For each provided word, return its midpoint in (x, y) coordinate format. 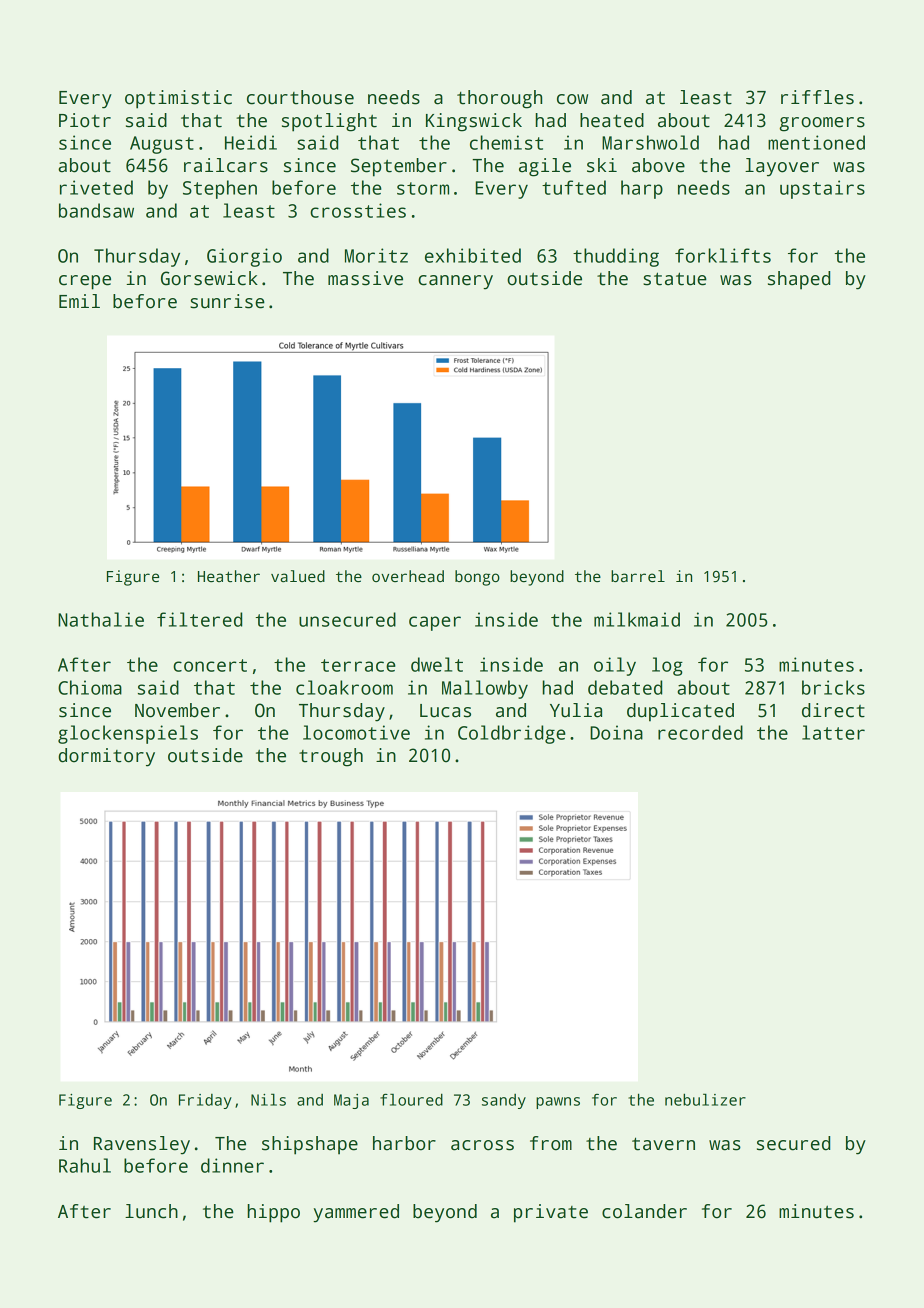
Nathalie (101, 619)
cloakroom (344, 687)
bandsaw (96, 210)
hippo (273, 1213)
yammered (356, 1213)
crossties (358, 210)
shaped (799, 280)
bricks (833, 687)
